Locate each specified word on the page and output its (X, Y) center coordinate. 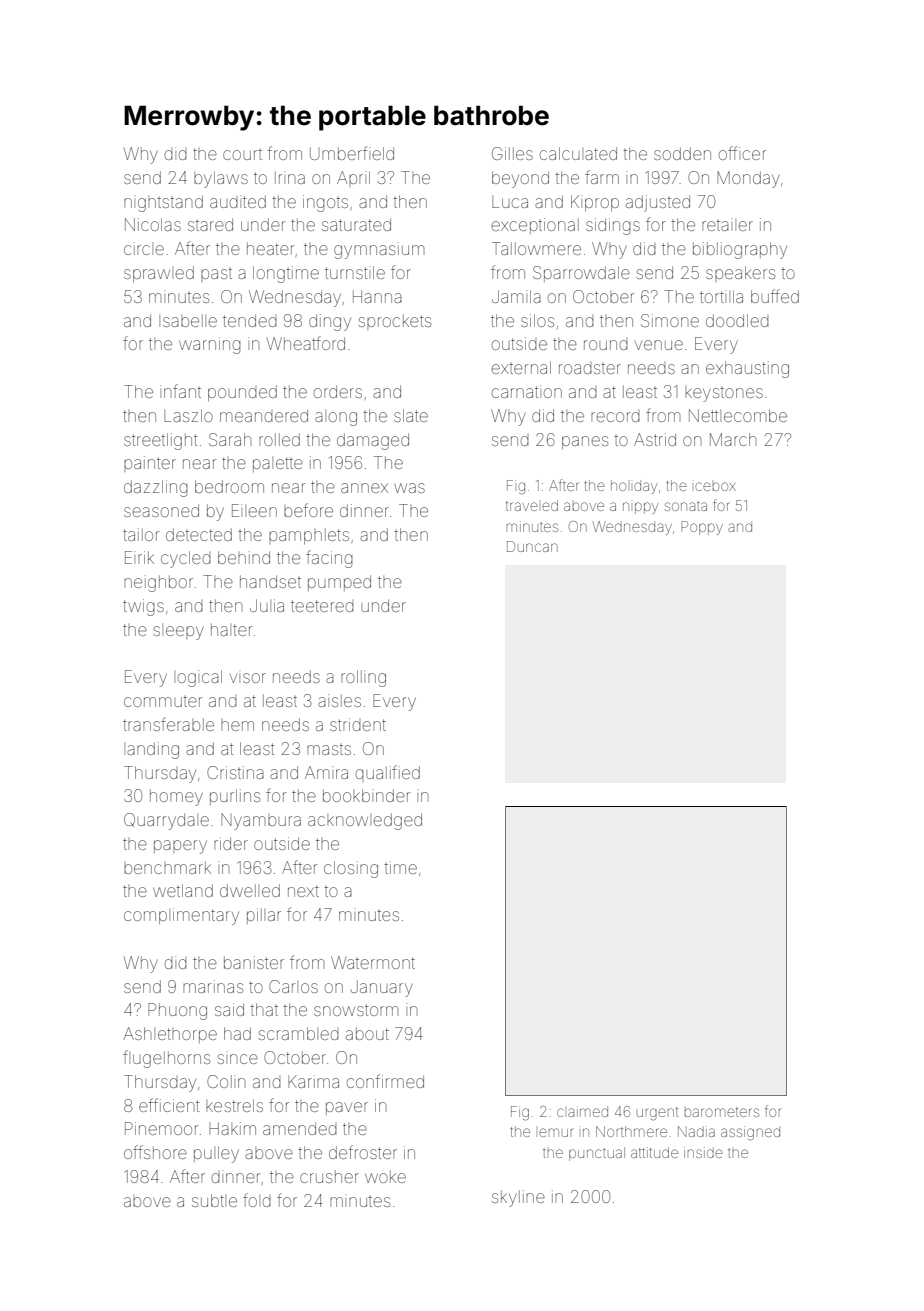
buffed (775, 296)
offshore (155, 1152)
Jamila (516, 296)
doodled (737, 320)
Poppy (702, 528)
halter (231, 629)
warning (210, 345)
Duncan (532, 546)
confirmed (385, 1081)
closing (351, 869)
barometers (721, 1112)
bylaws (221, 179)
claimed (582, 1111)
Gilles (512, 153)
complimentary (181, 916)
